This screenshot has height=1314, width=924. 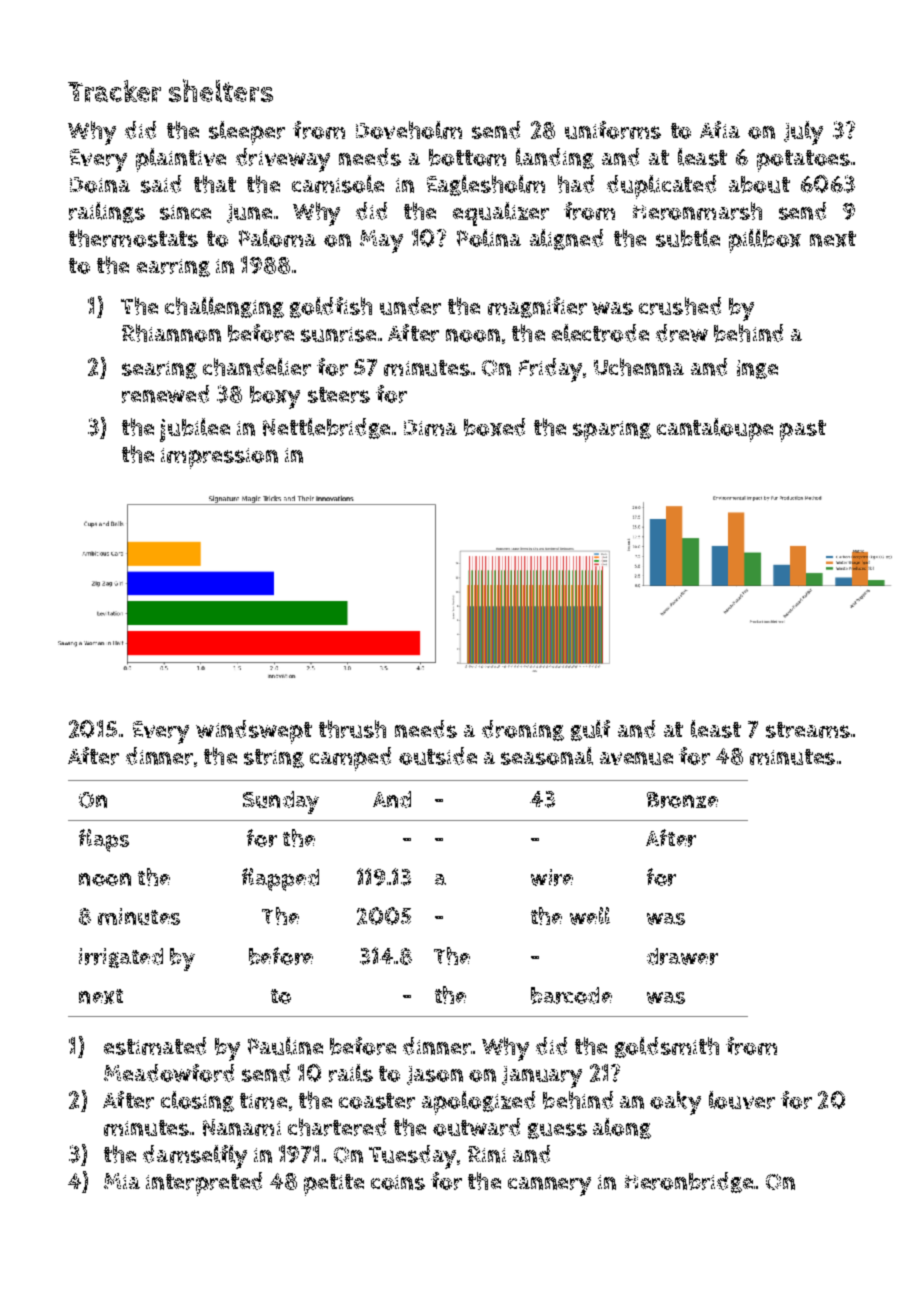 I want to click on earring, so click(x=173, y=268).
